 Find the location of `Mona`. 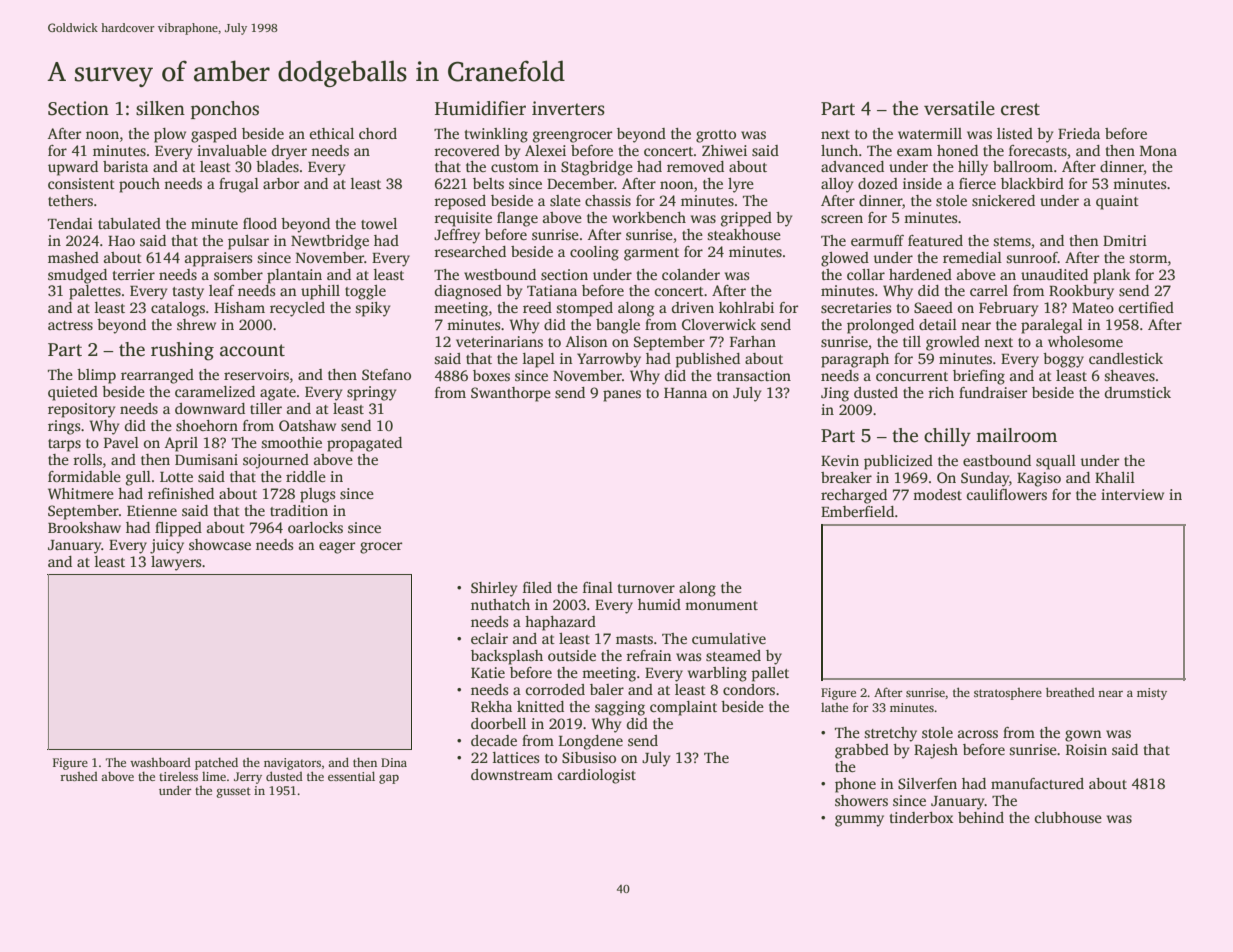

Mona is located at coordinates (1158, 151).
